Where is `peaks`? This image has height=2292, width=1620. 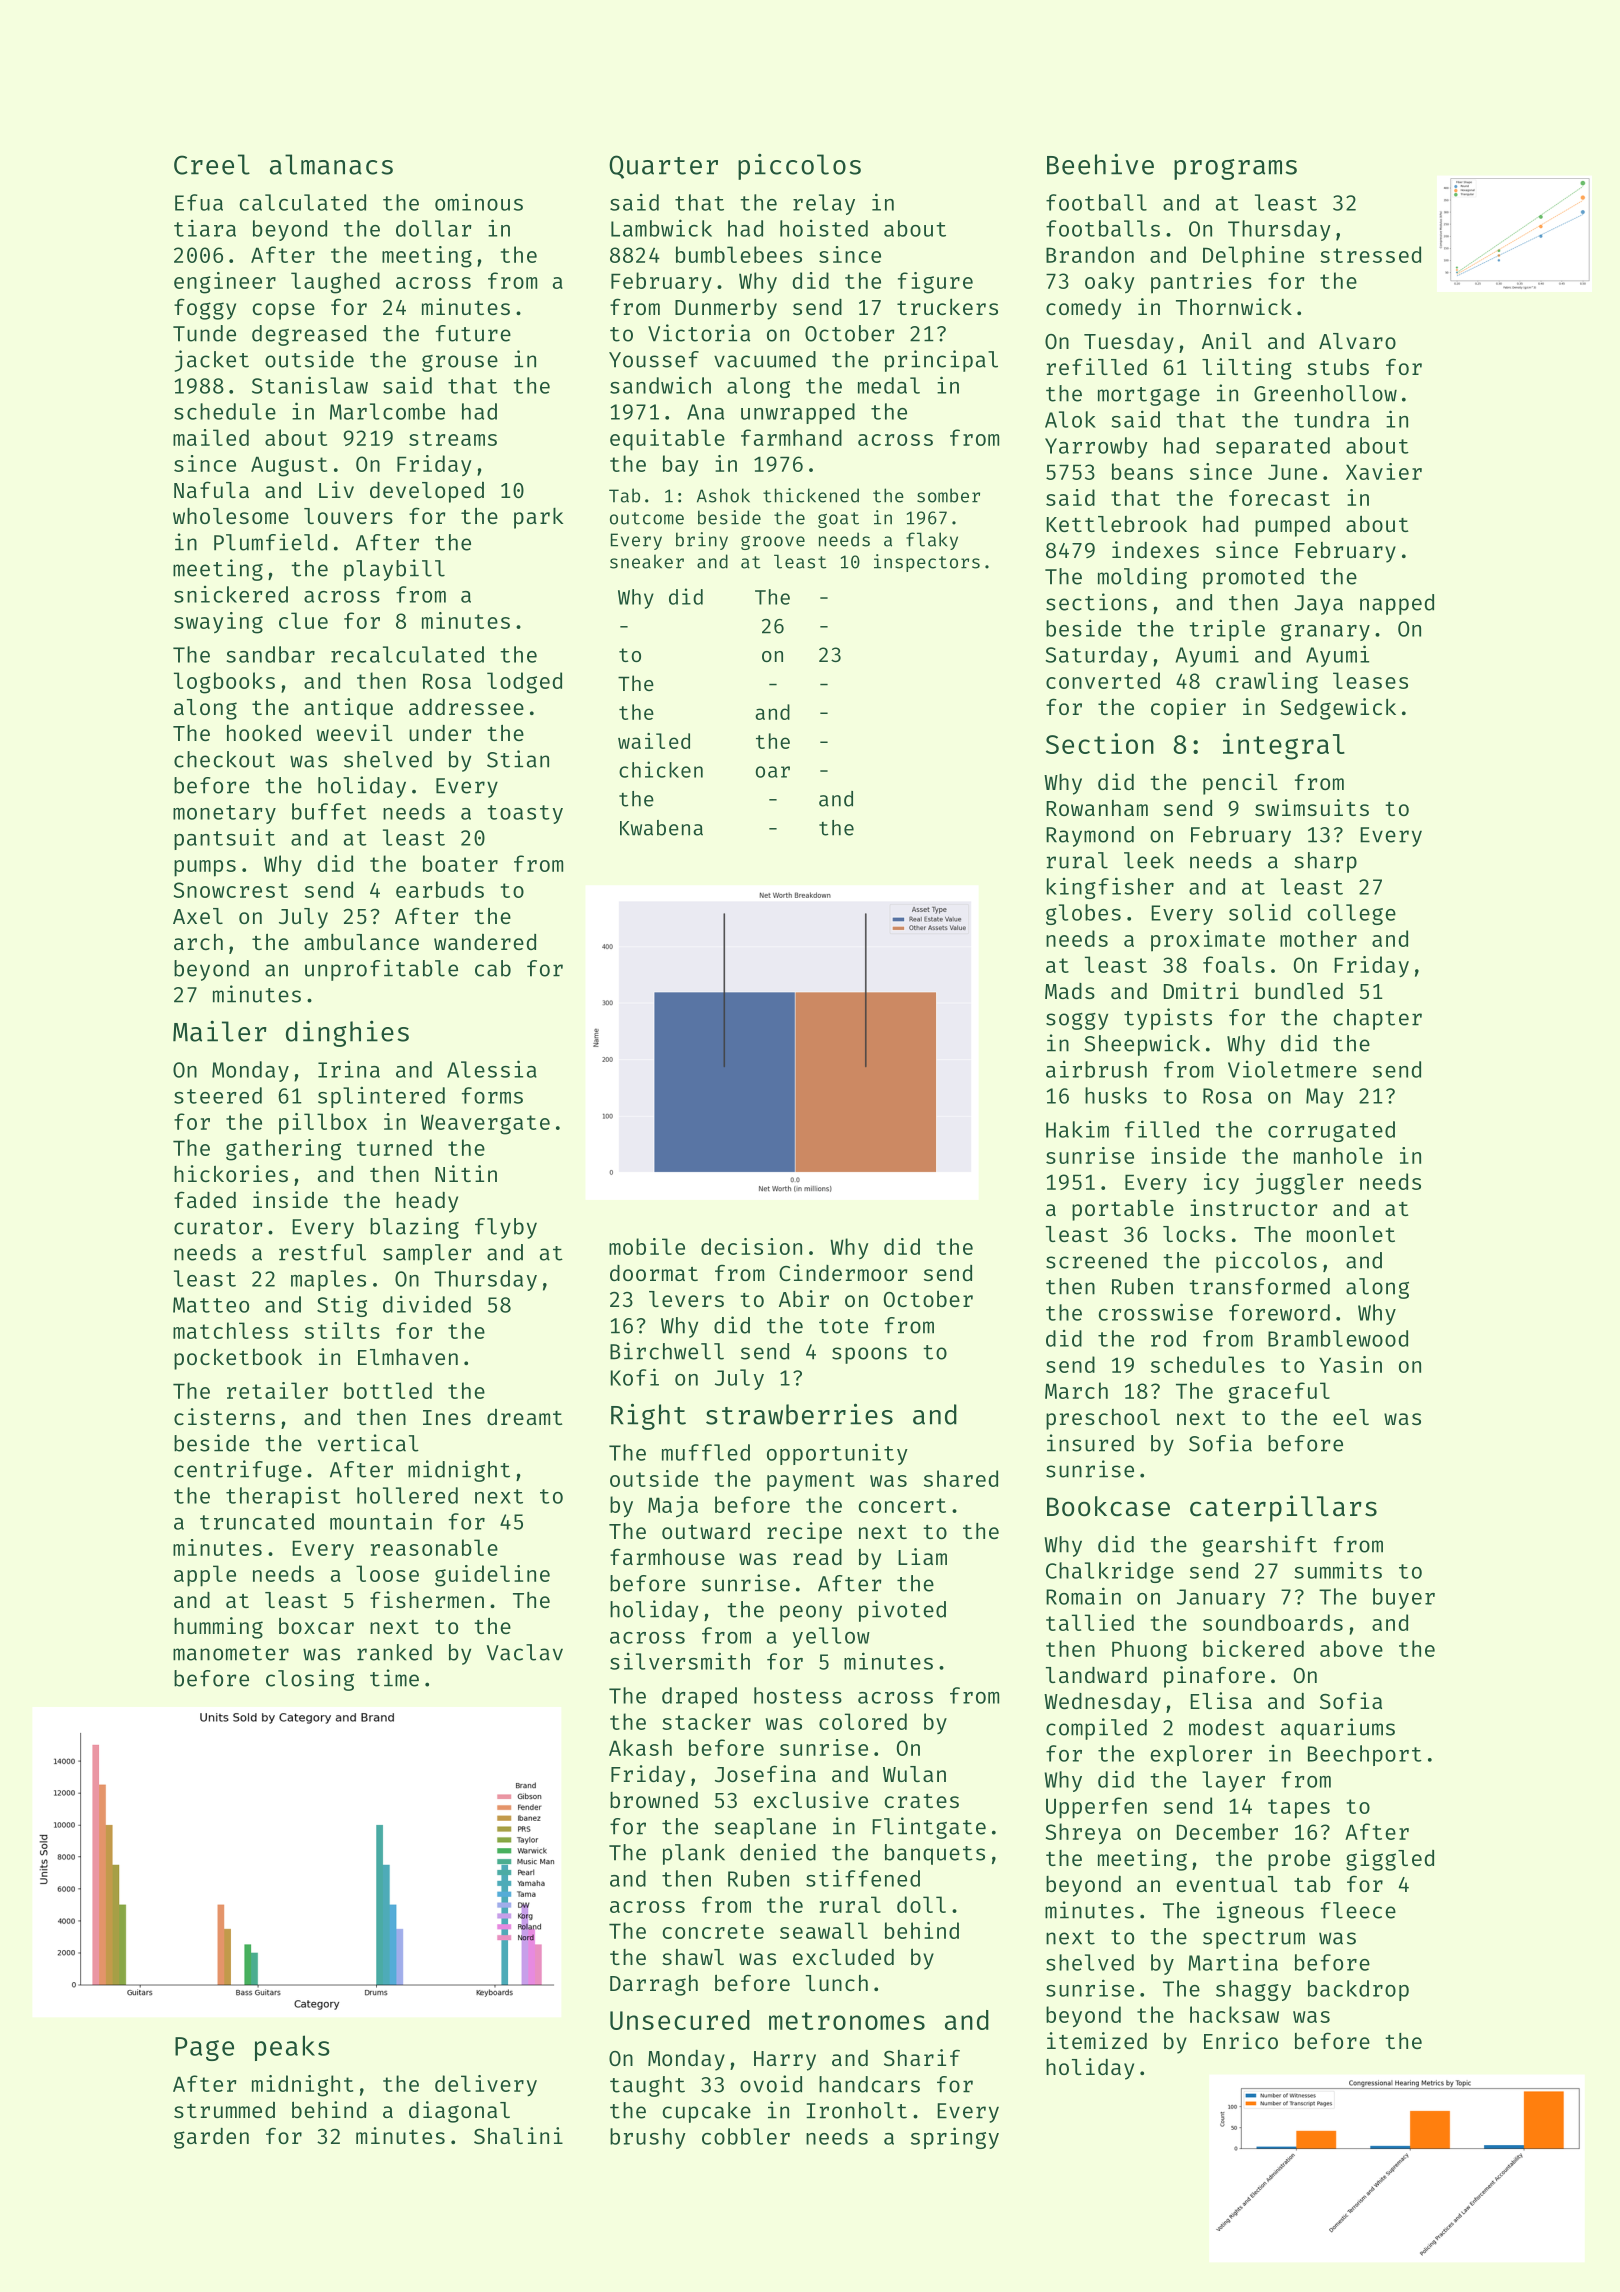 peaks is located at coordinates (292, 2048).
